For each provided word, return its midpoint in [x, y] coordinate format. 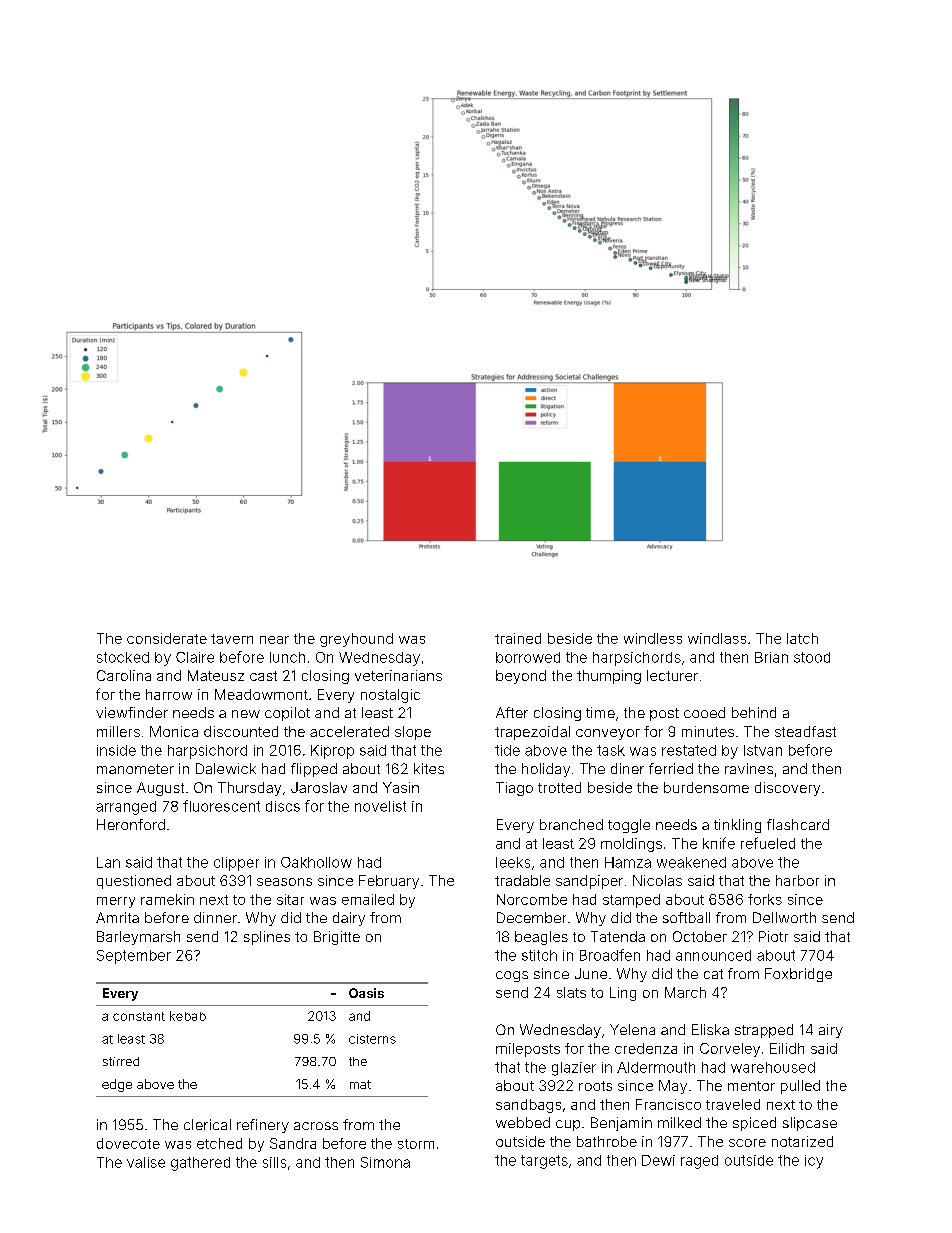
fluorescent [221, 806]
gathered [200, 1164]
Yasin [401, 787]
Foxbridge [798, 975]
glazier [574, 1069]
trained [518, 638]
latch [802, 638]
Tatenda [618, 936]
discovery [787, 789]
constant [139, 1016]
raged [699, 1162]
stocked [123, 657]
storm [416, 1144]
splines [267, 938]
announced [713, 955]
